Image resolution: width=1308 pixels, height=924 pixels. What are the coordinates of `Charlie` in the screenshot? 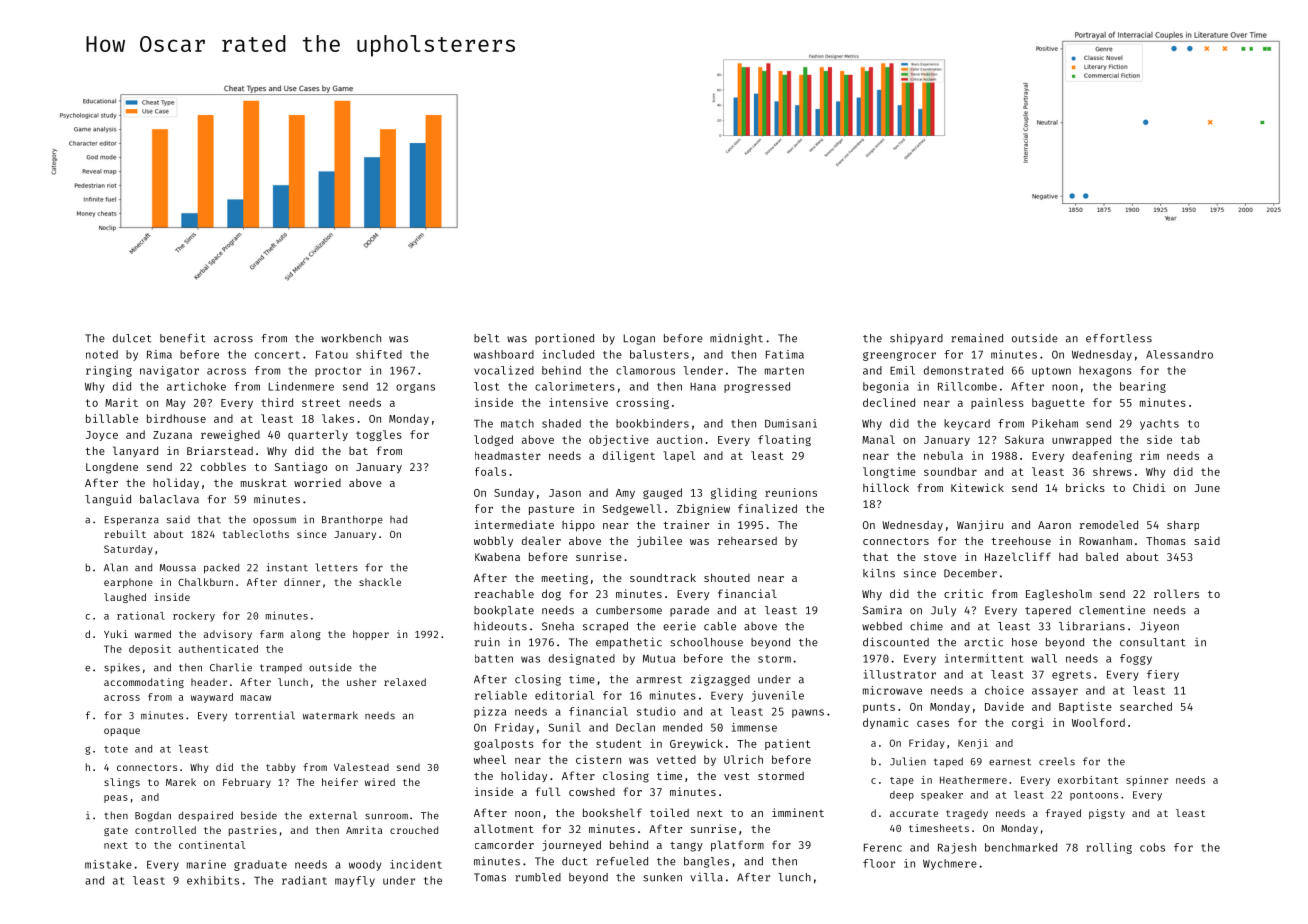 It's located at (231, 667).
